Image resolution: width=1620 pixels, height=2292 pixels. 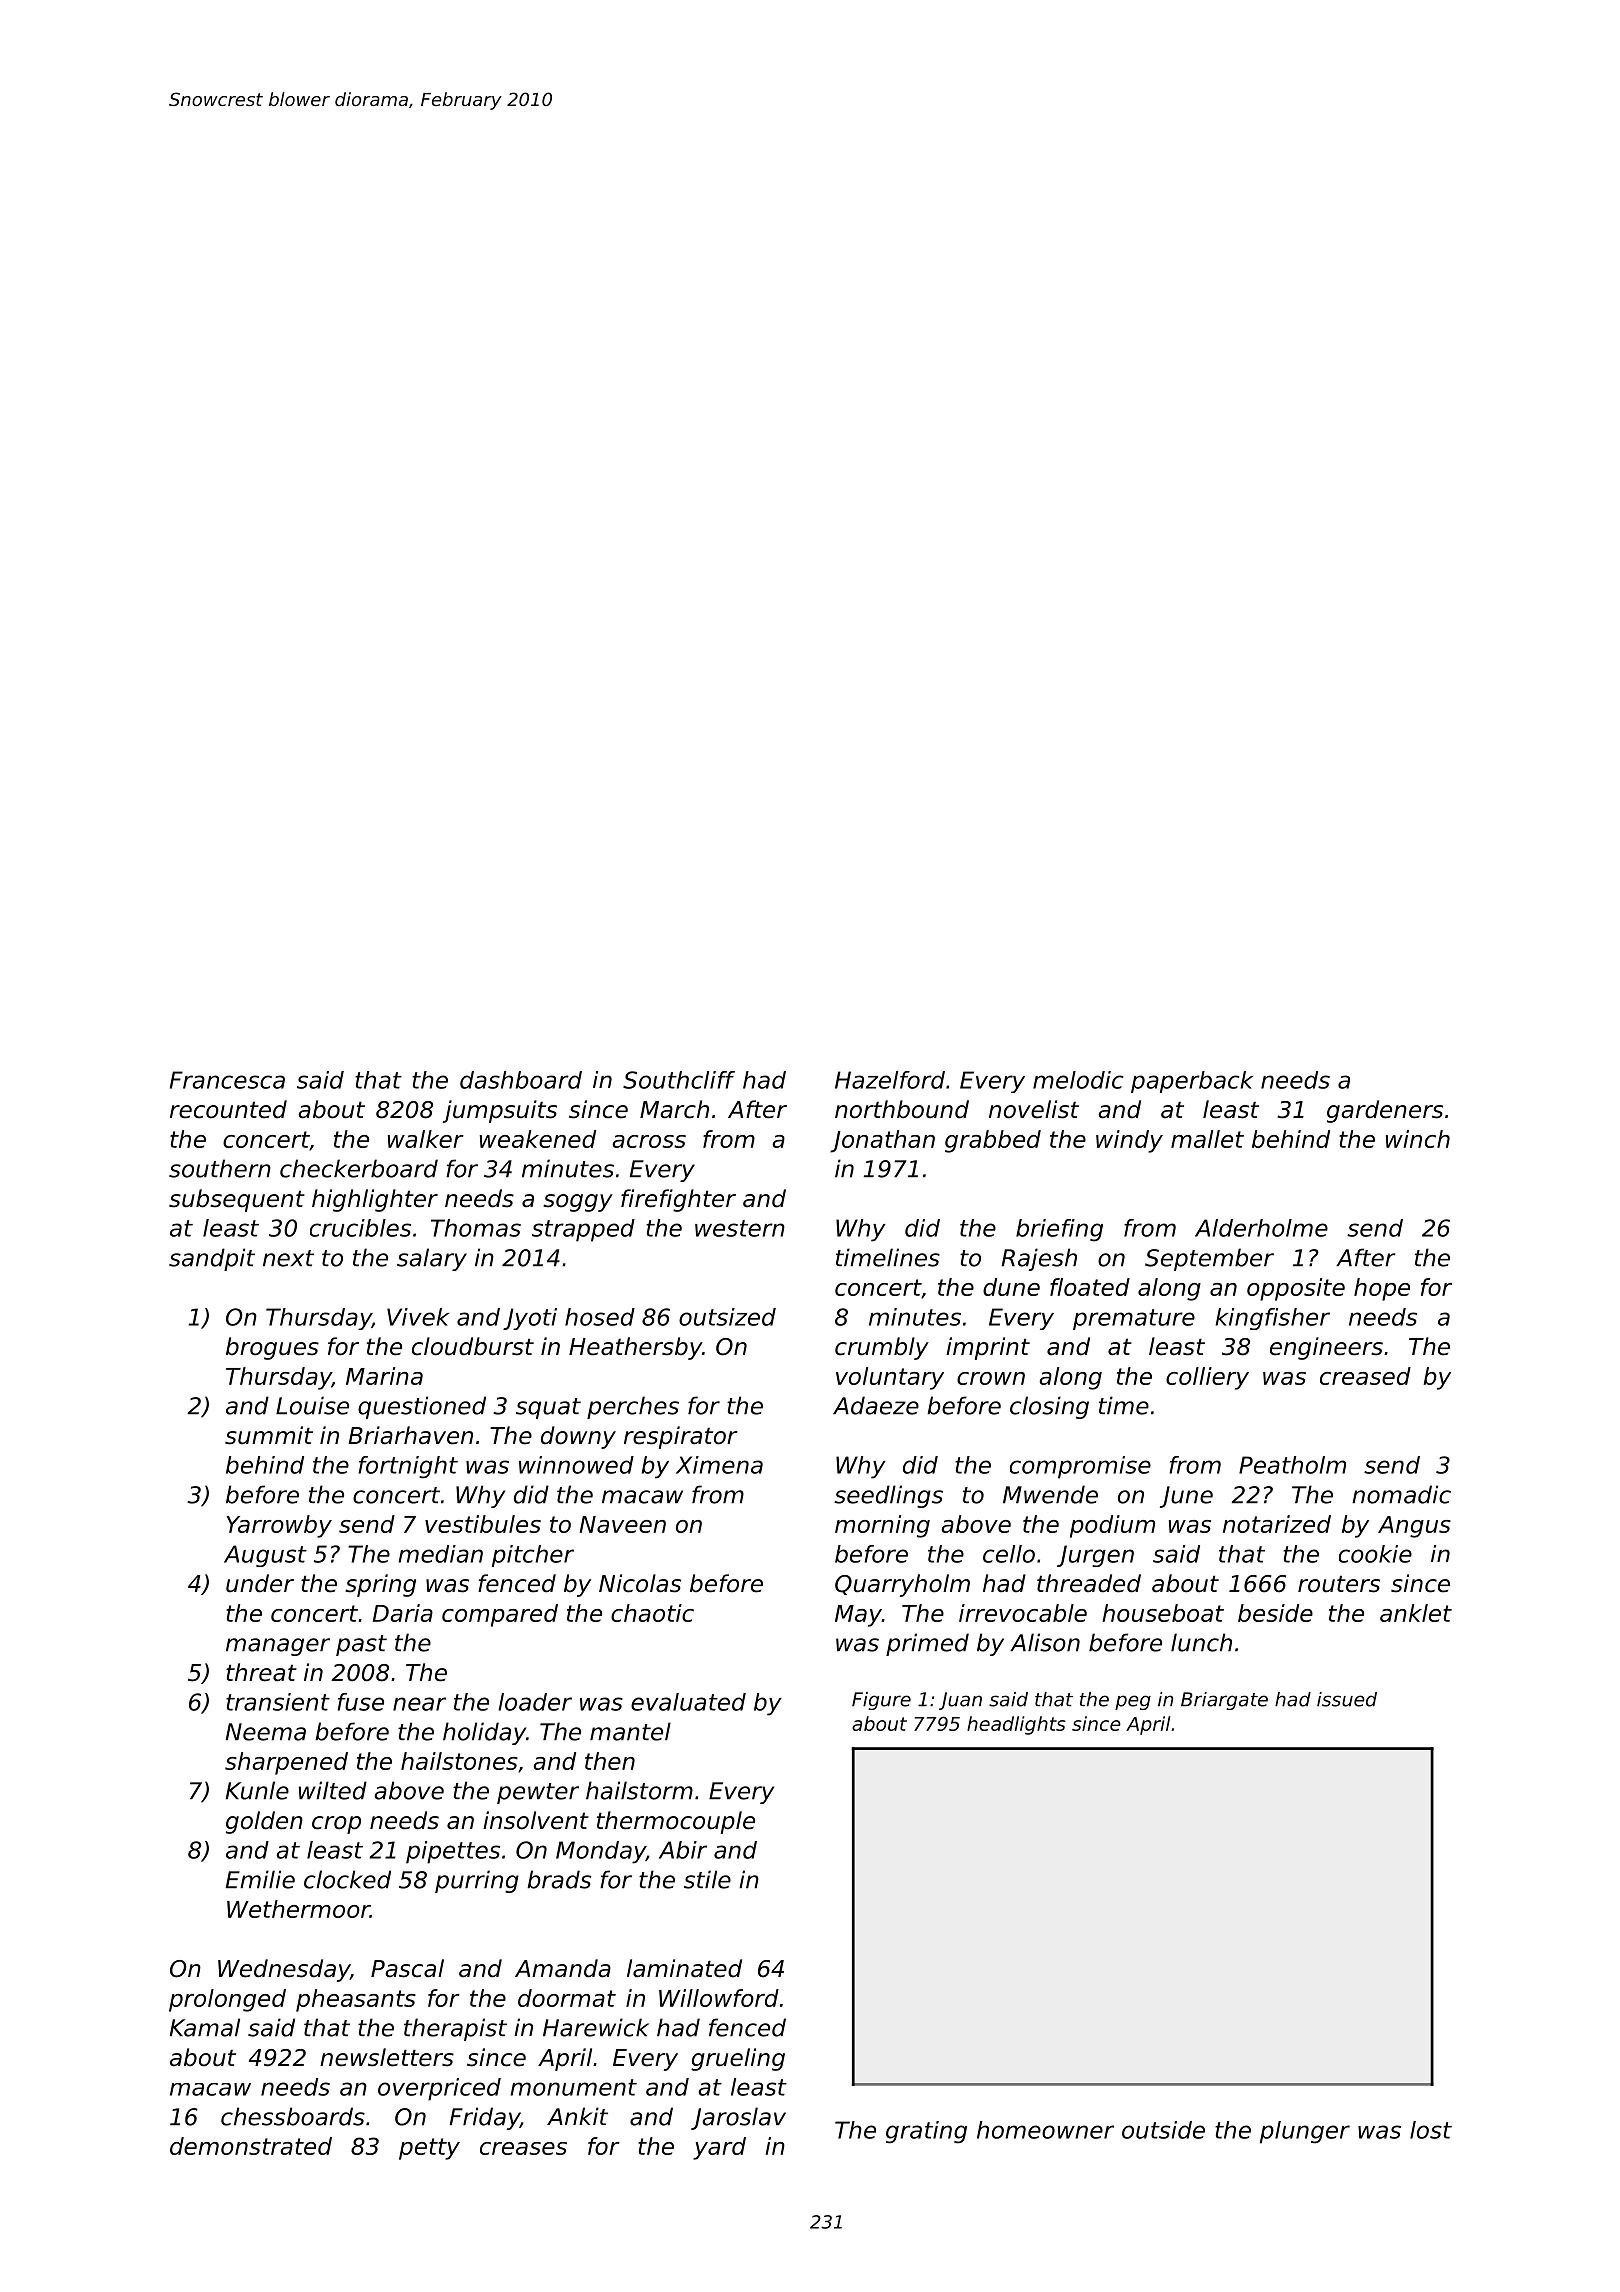 I want to click on Southcliff, so click(x=679, y=1080).
